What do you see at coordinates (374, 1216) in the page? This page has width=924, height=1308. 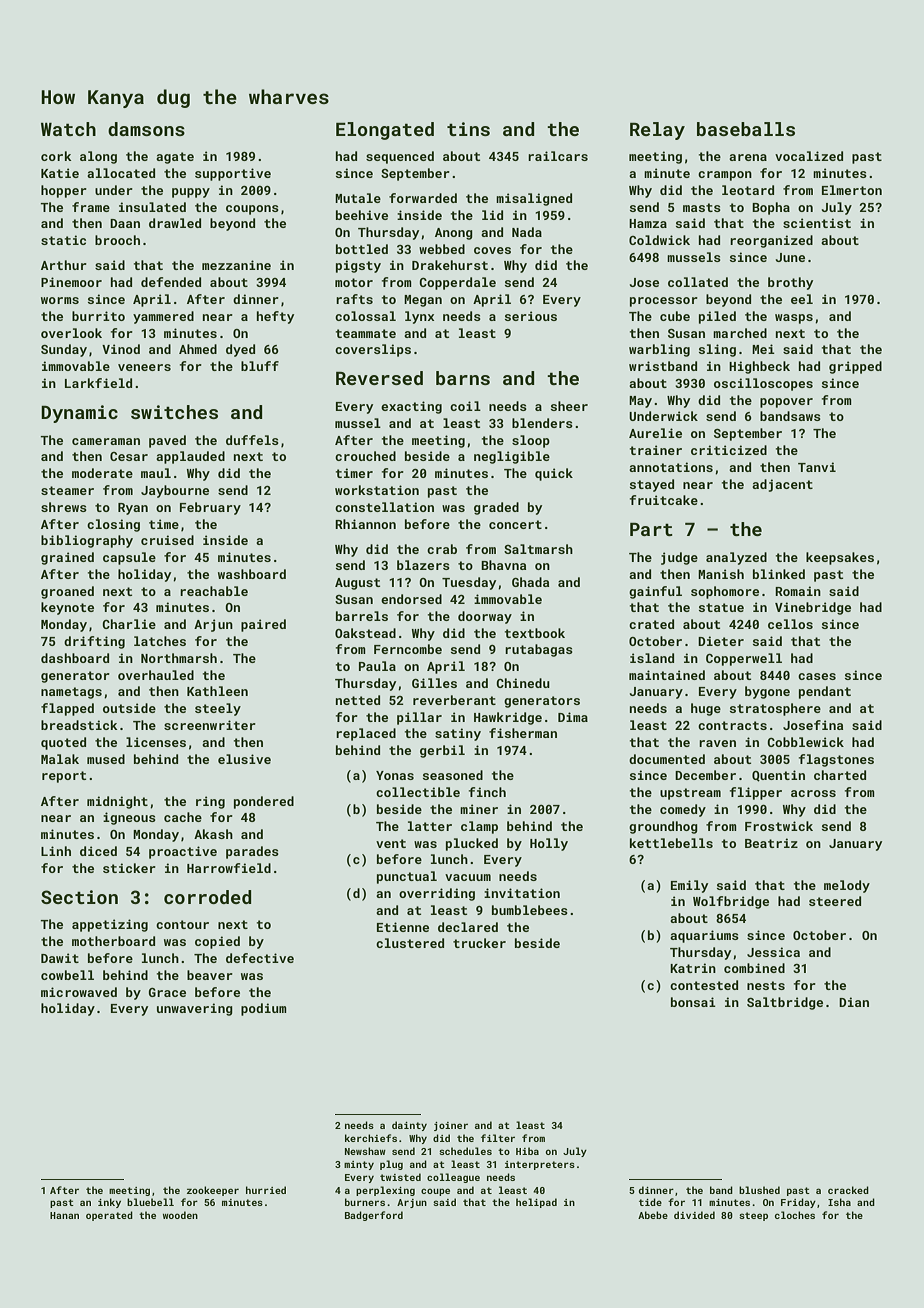 I see `Badgerford` at bounding box center [374, 1216].
